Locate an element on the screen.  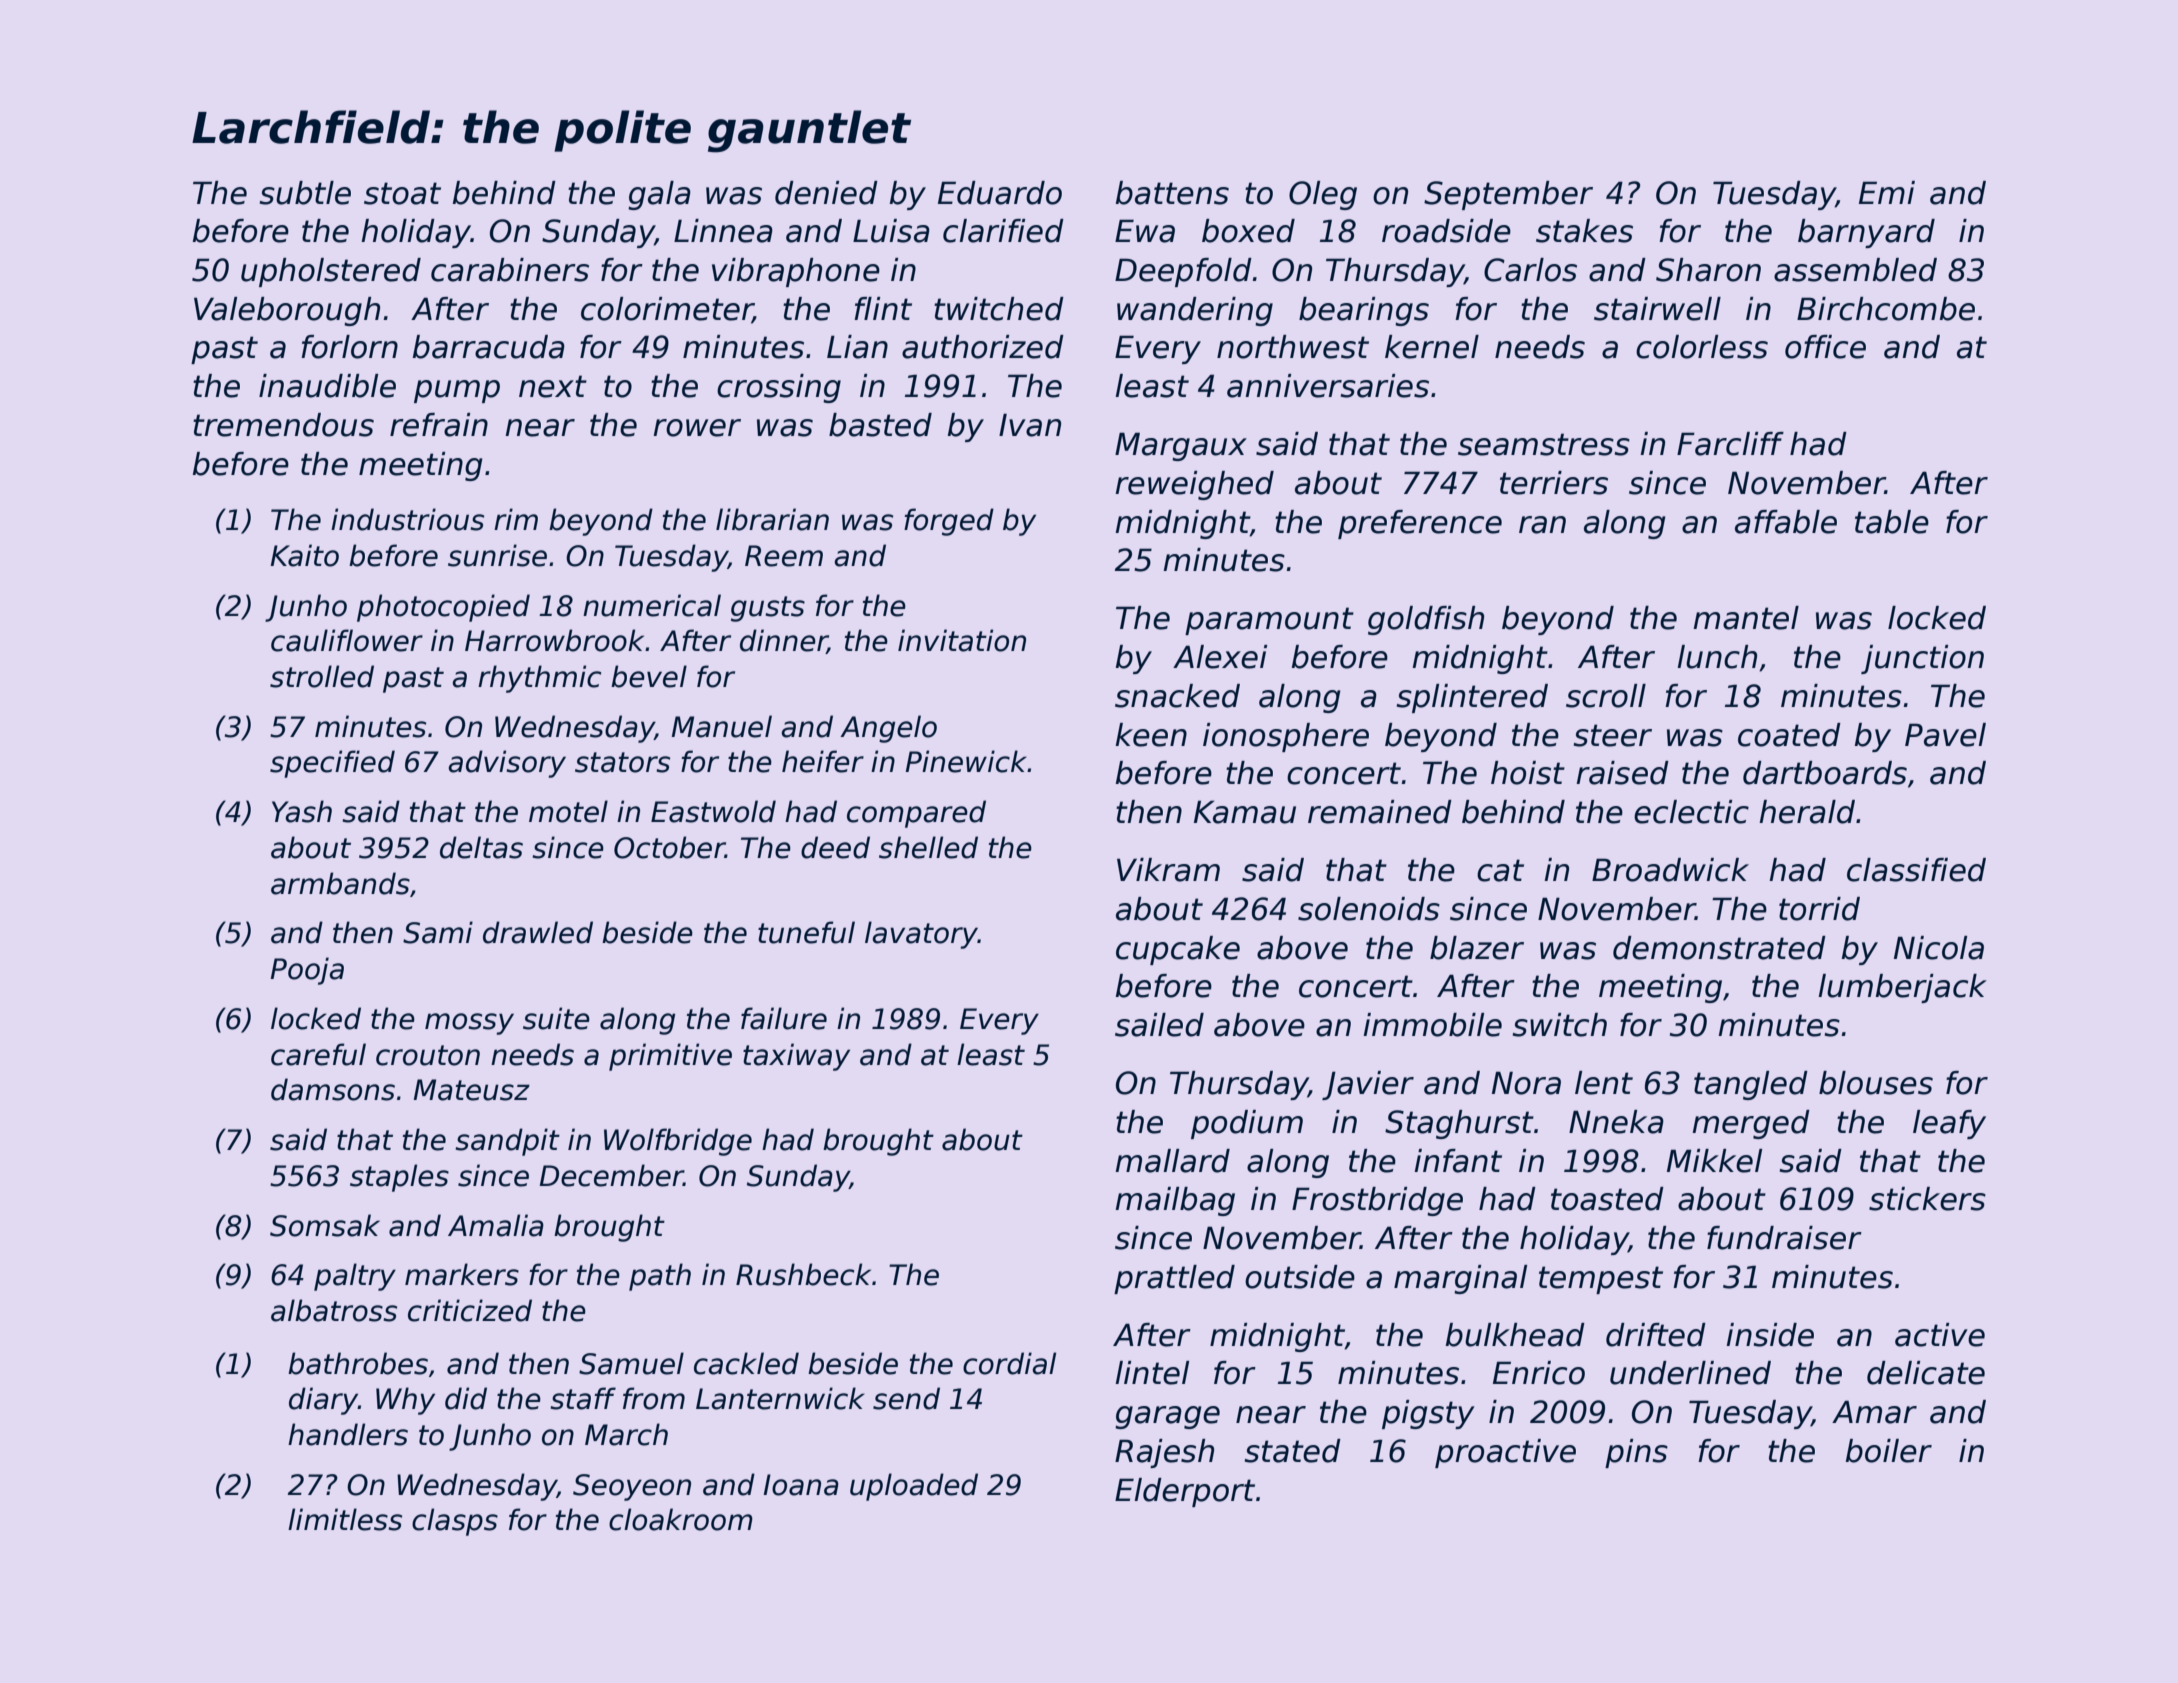
cupcake is located at coordinates (1178, 950).
